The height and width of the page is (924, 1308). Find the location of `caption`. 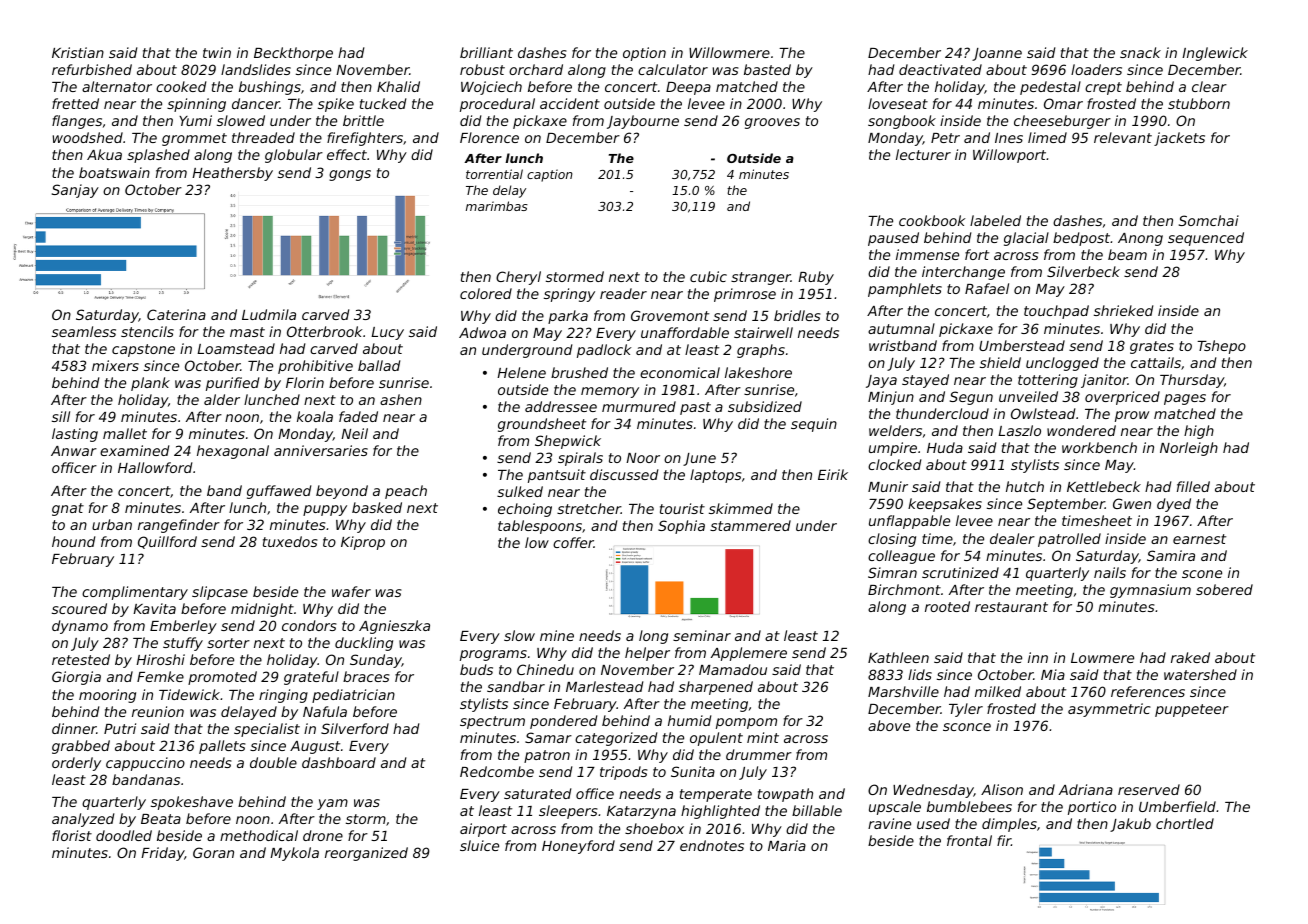

caption is located at coordinates (550, 175).
